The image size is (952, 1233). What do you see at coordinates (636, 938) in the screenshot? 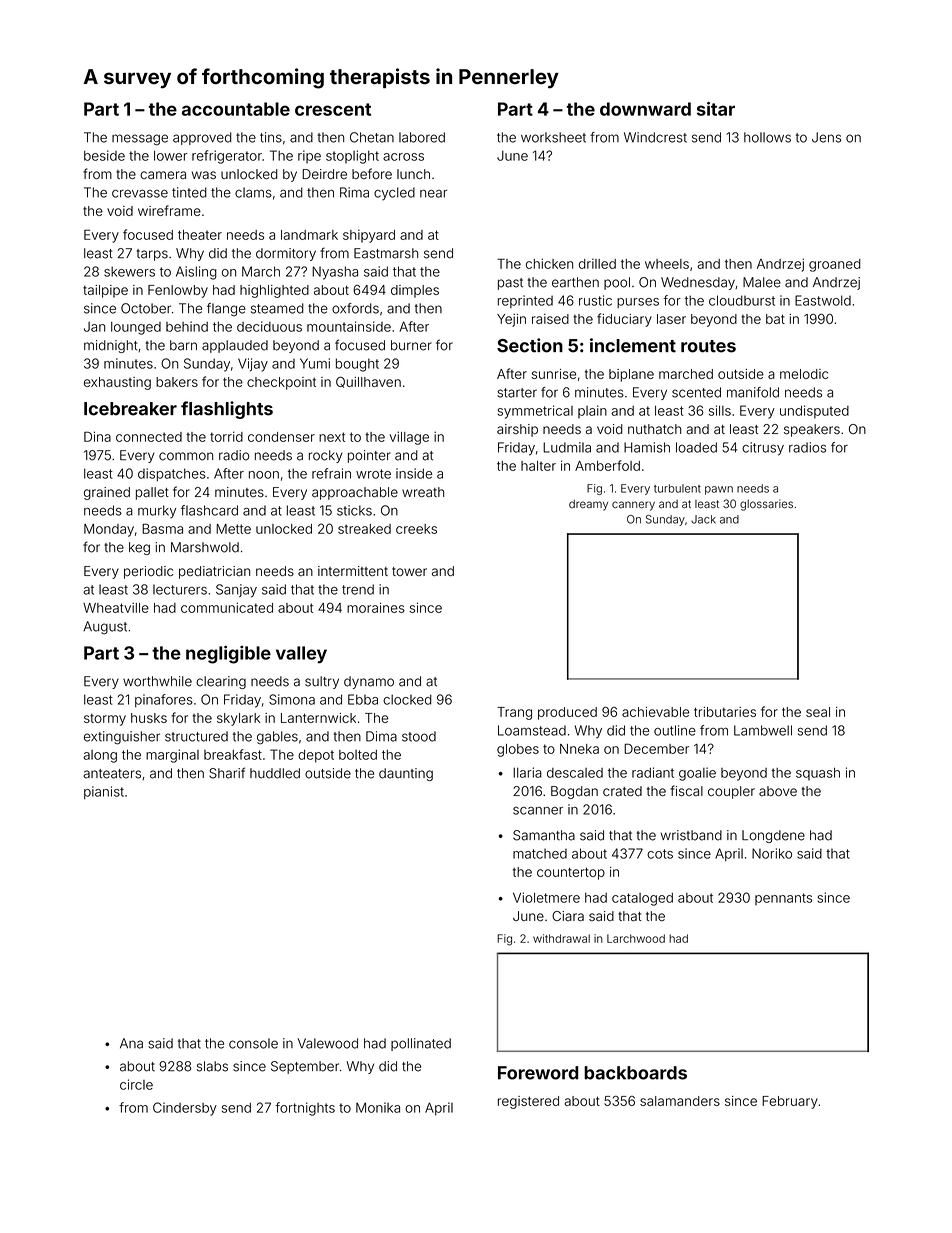
I see `Larchwood` at bounding box center [636, 938].
